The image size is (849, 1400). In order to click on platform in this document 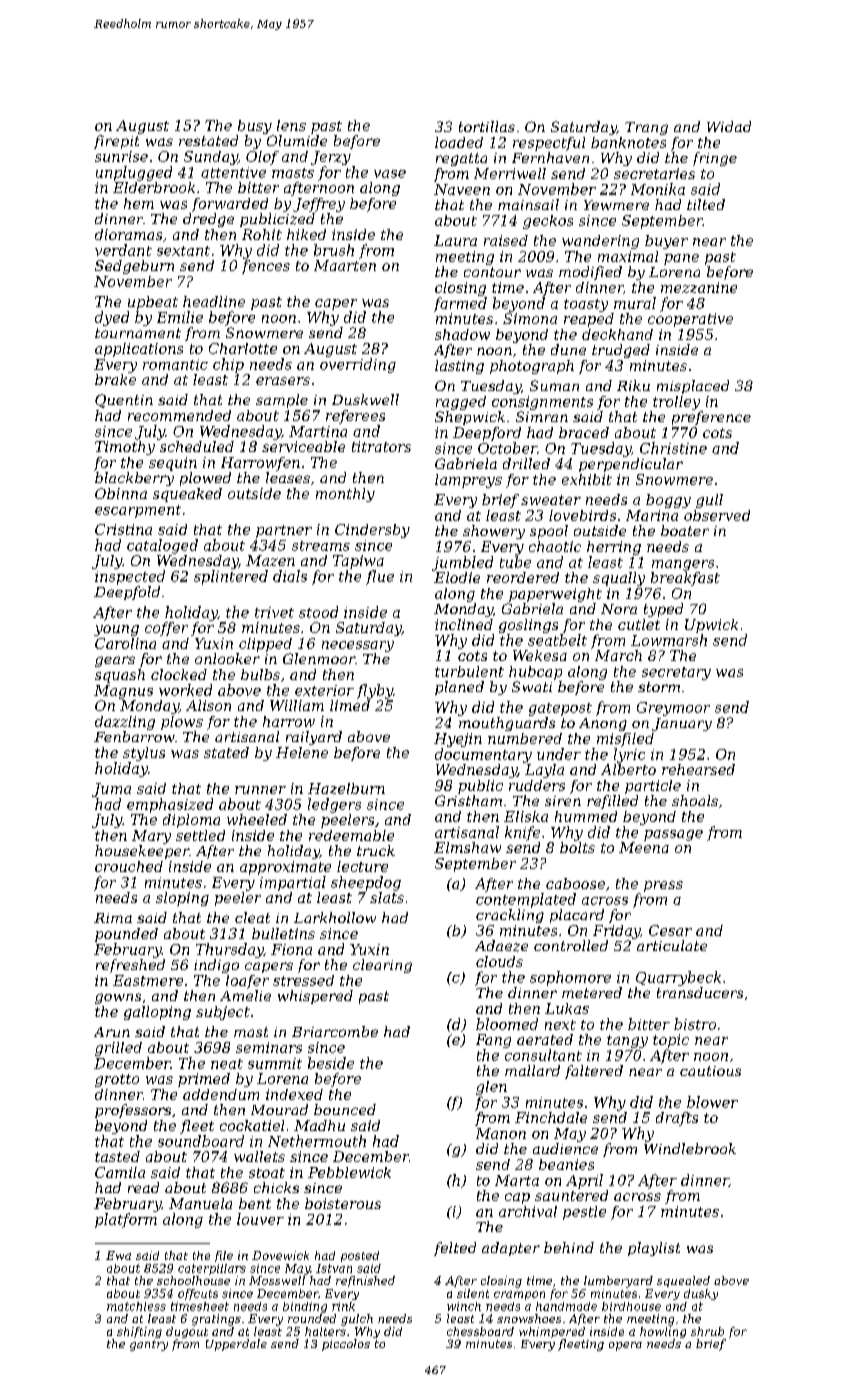, I will do `click(126, 1220)`.
